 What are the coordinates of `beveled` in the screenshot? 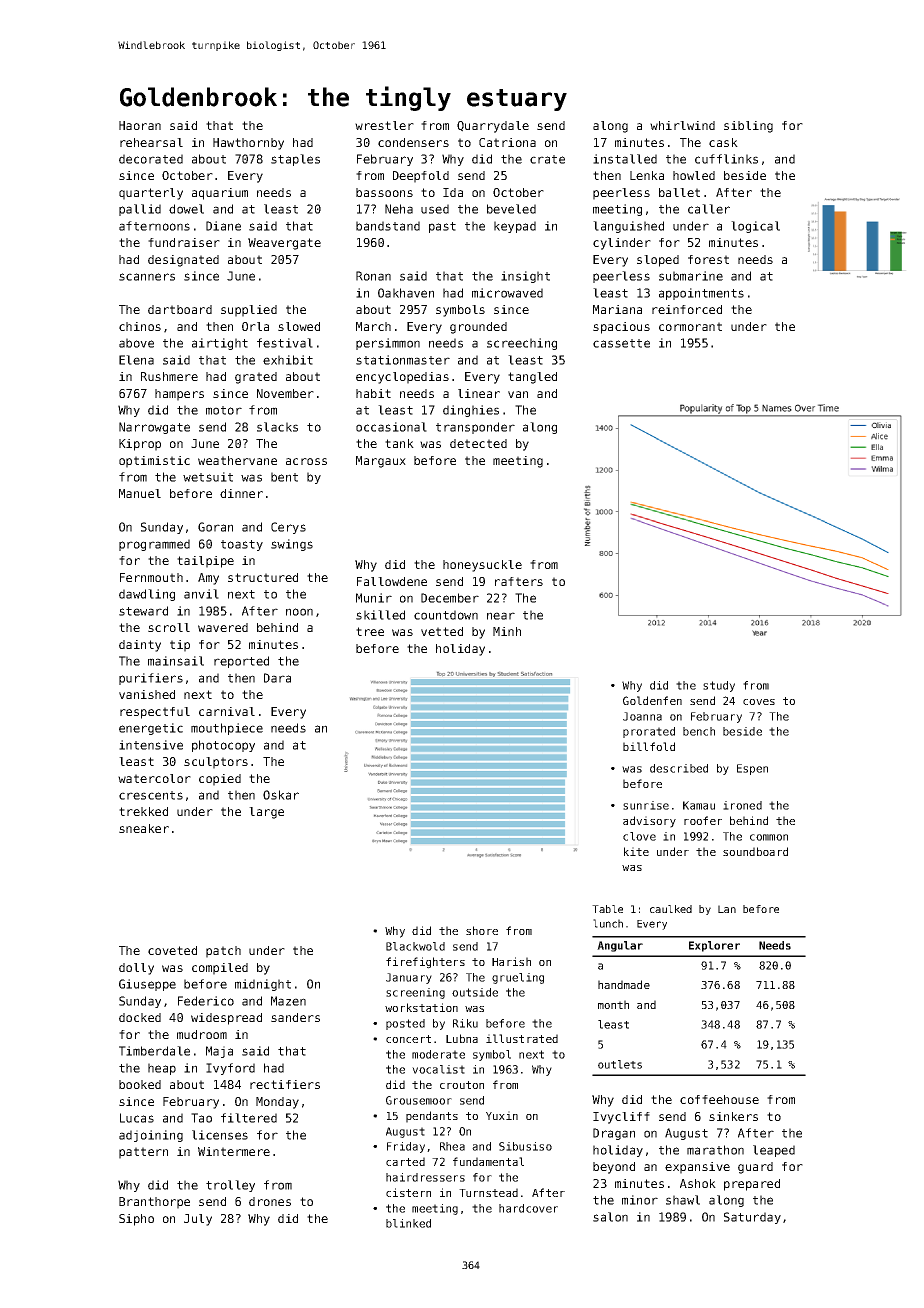 It's located at (511, 209).
